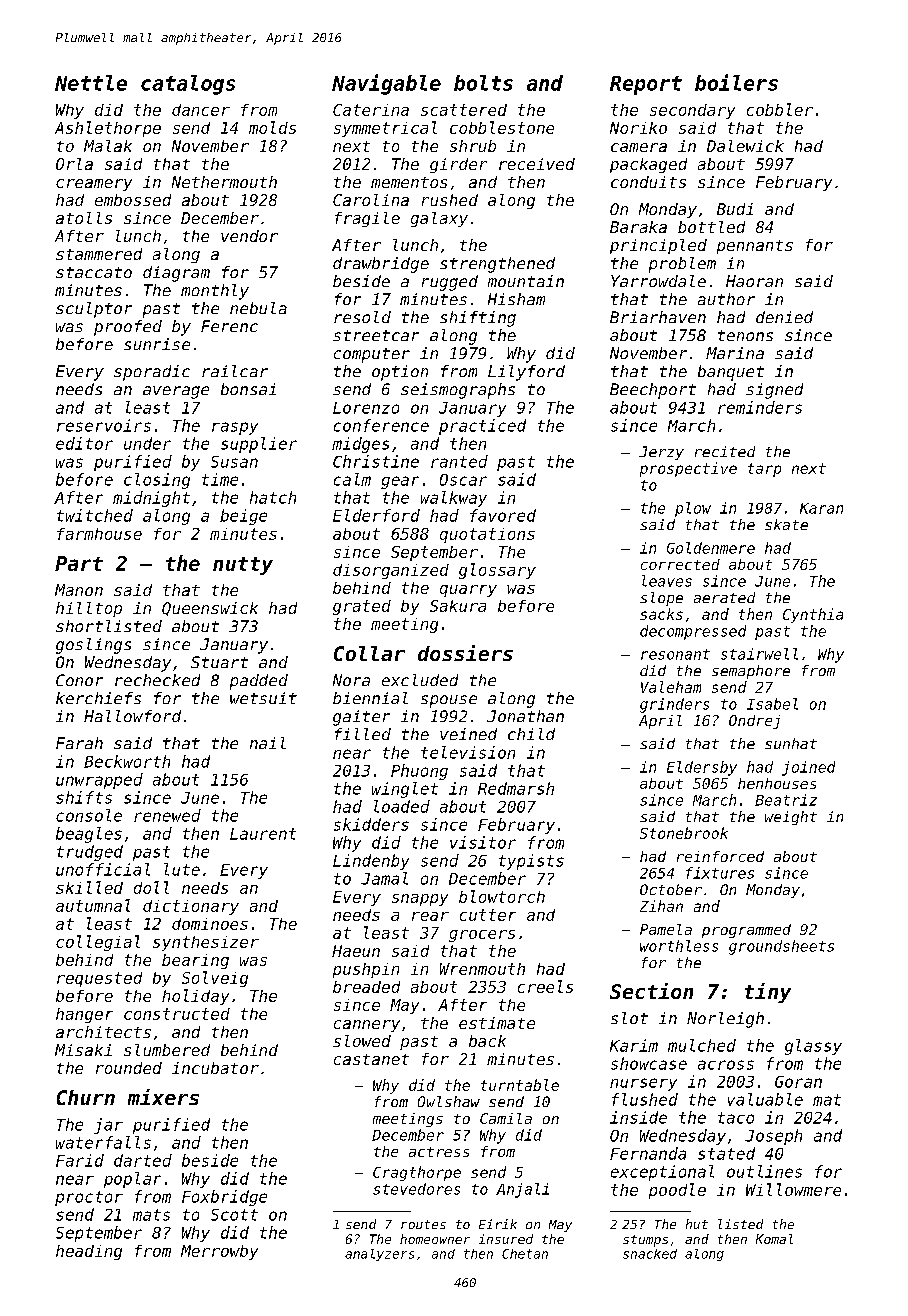 This screenshot has height=1316, width=908. I want to click on routes, so click(423, 1224).
